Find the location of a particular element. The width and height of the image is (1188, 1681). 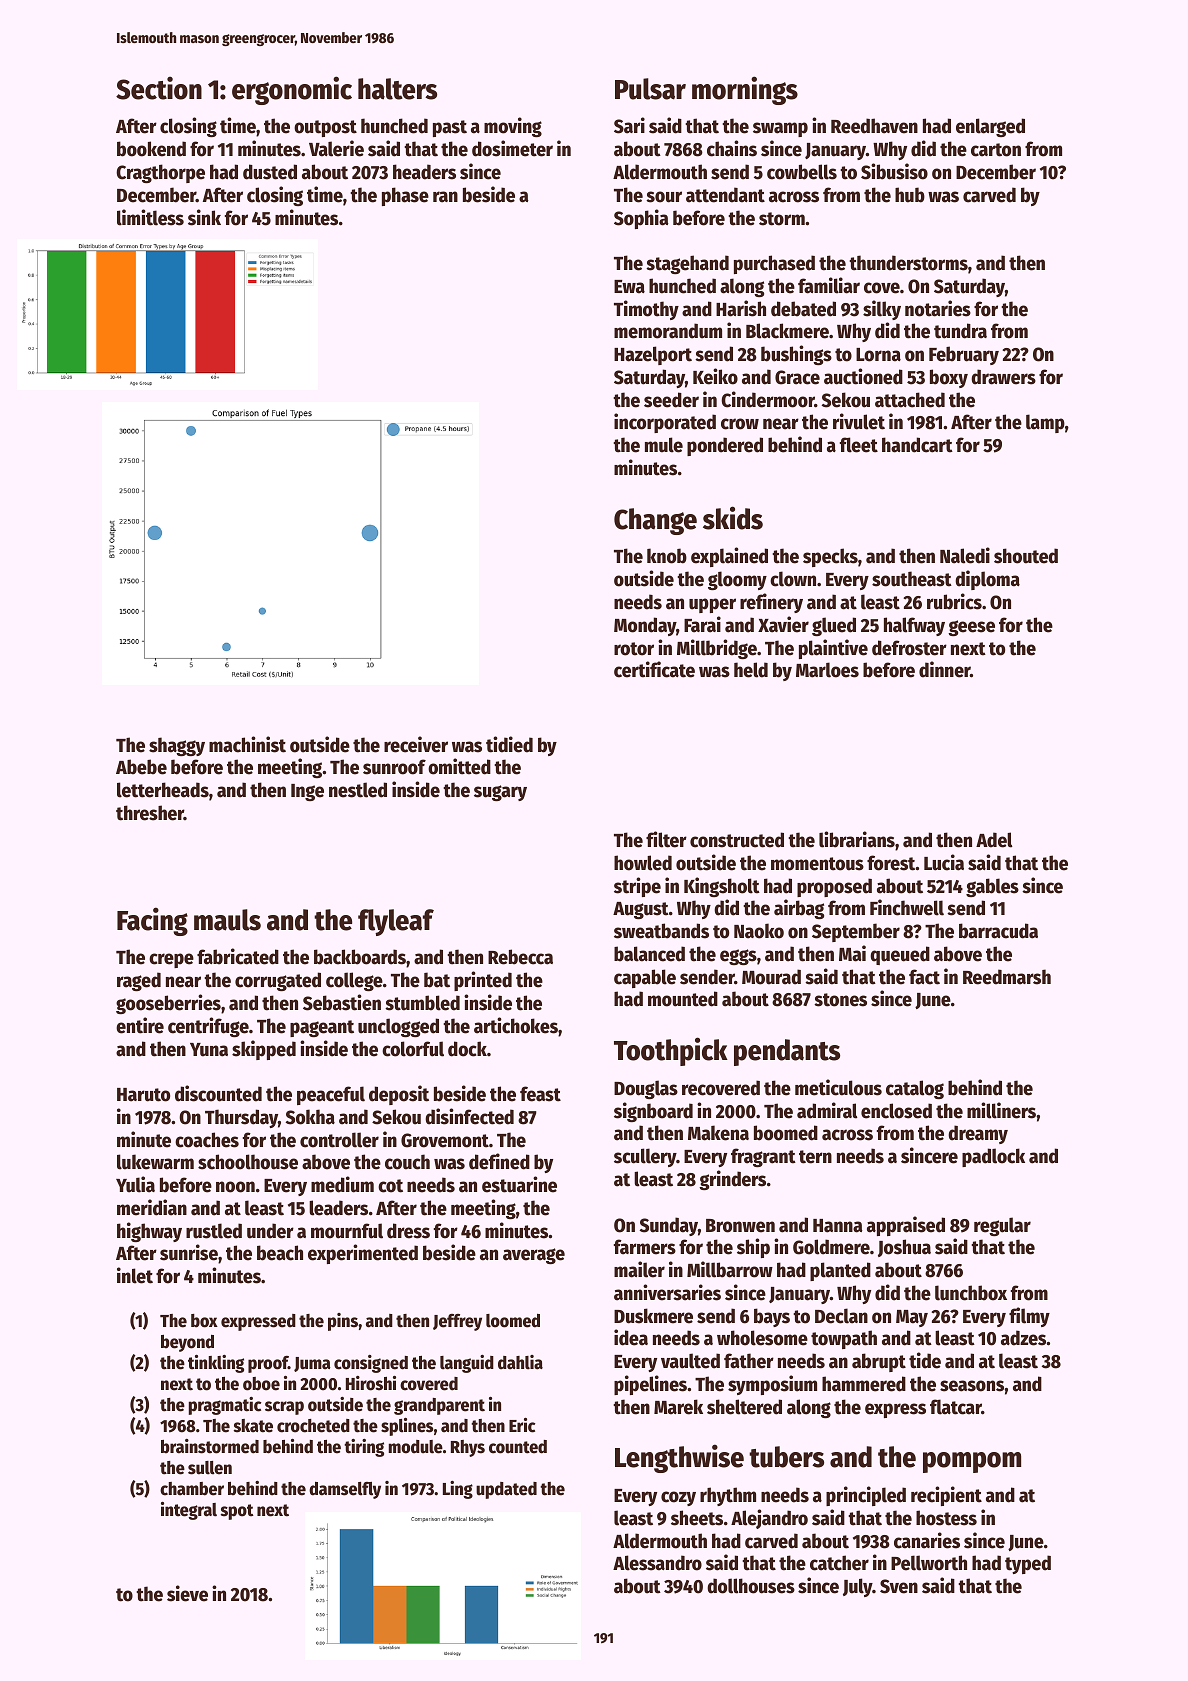

feast is located at coordinates (540, 1094).
